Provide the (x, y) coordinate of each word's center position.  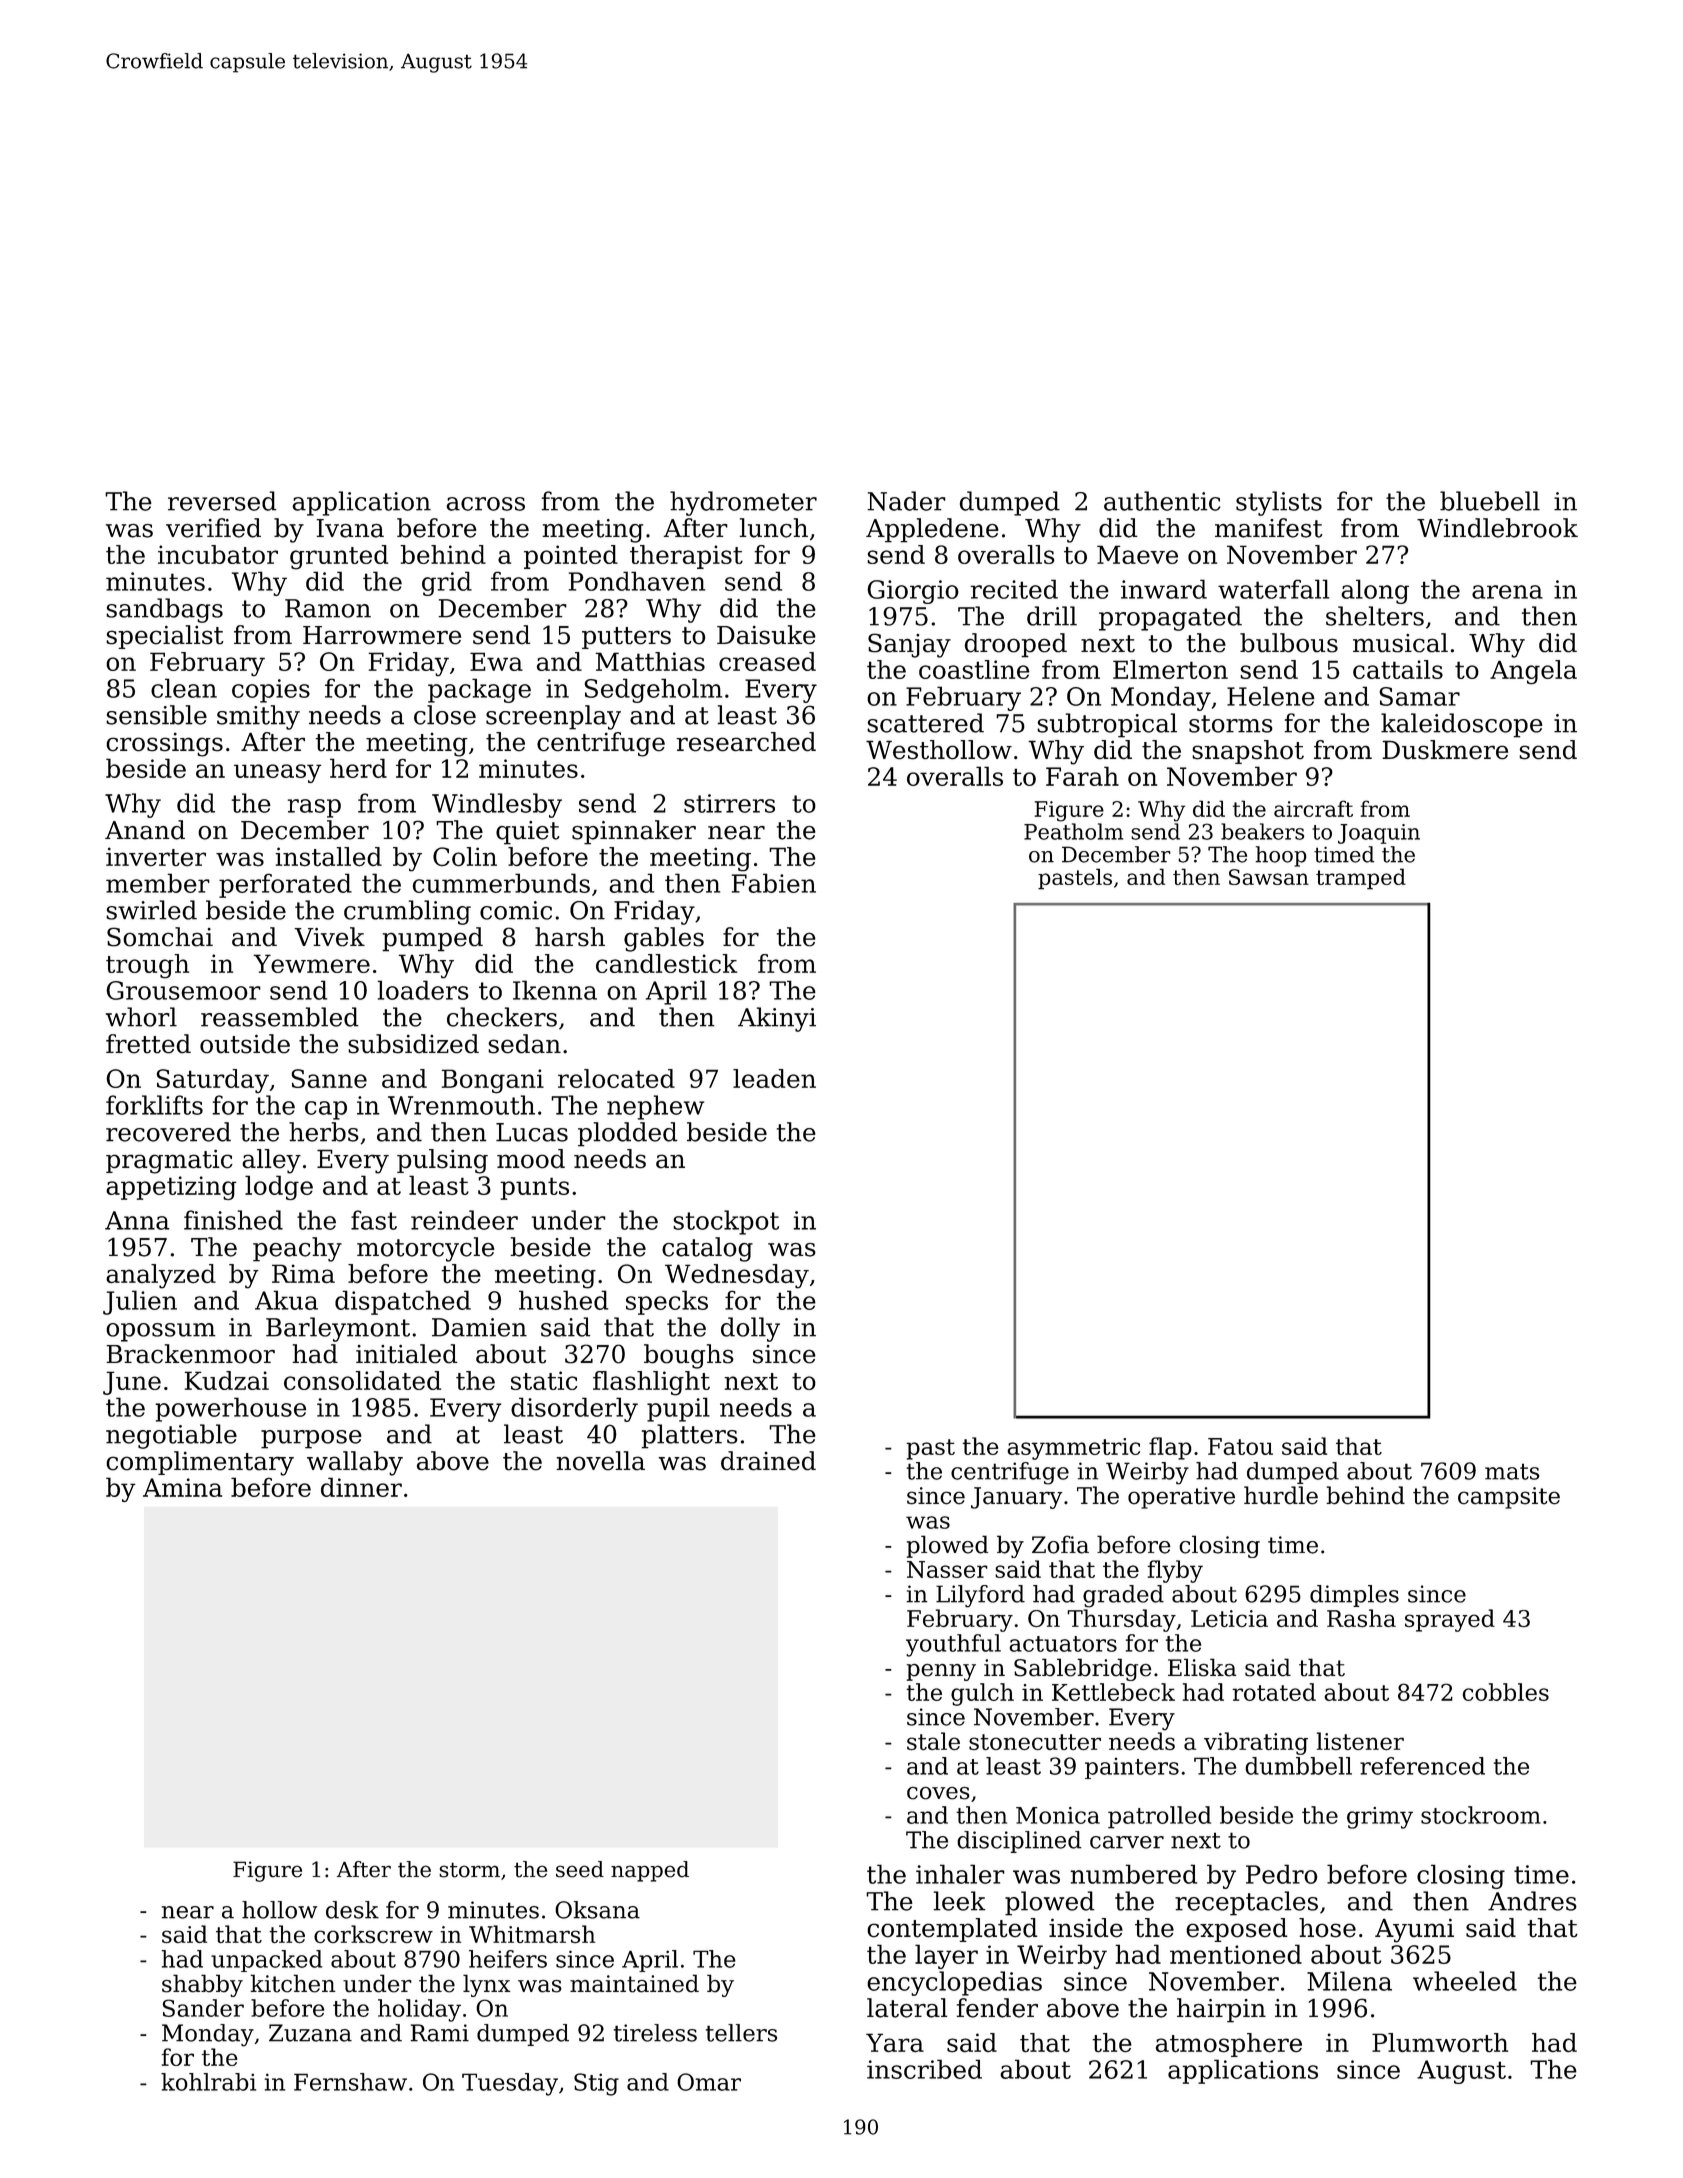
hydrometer (743, 503)
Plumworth (1440, 2043)
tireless (655, 2033)
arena (1507, 592)
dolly (750, 1329)
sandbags (164, 610)
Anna (137, 1220)
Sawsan (1269, 877)
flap (1170, 1448)
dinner (361, 1487)
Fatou (1240, 1446)
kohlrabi (208, 2082)
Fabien (774, 883)
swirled (151, 910)
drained (768, 1461)
